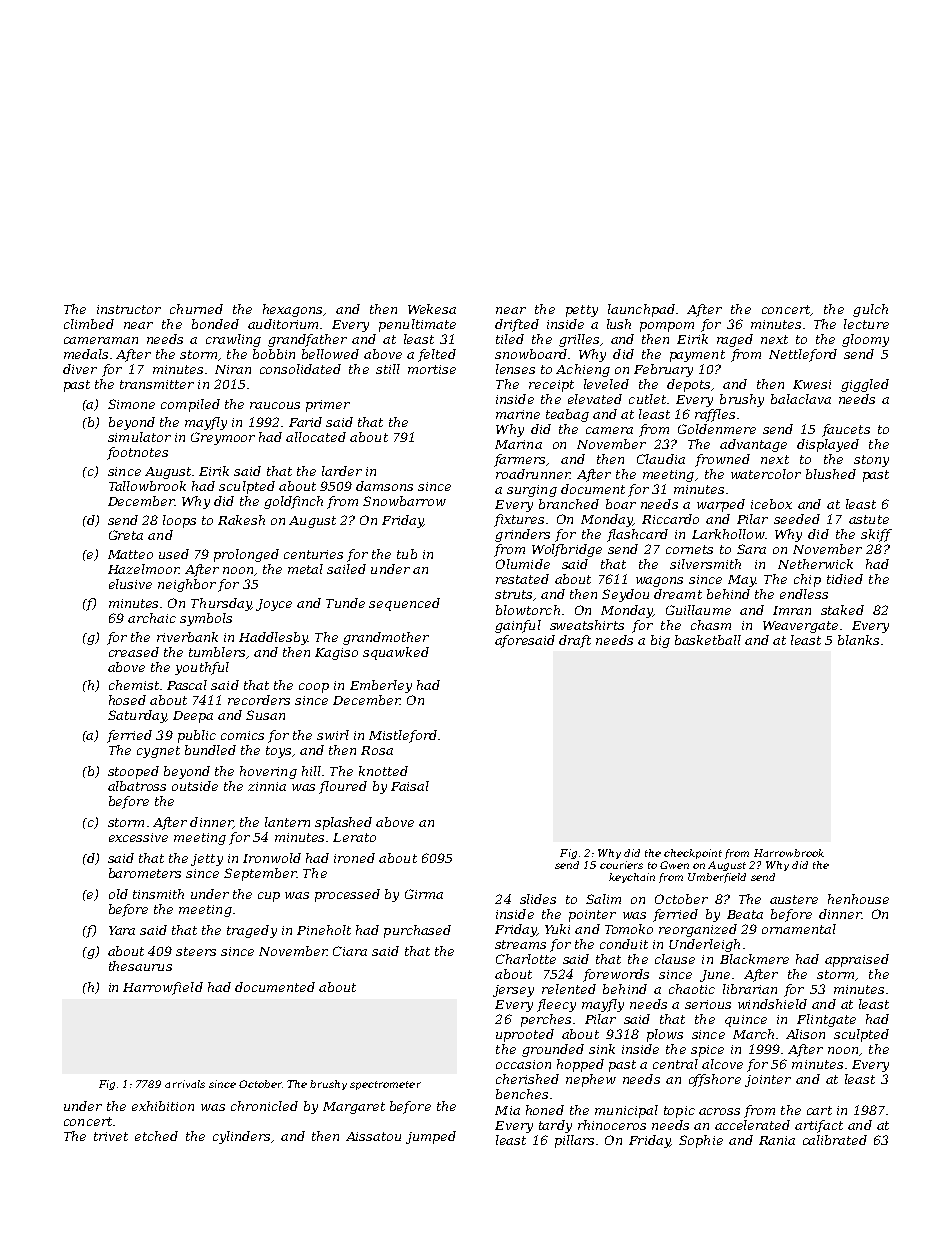 This image has width=952, height=1233. Describe the element at coordinates (432, 309) in the image. I see `Wekesa` at that location.
